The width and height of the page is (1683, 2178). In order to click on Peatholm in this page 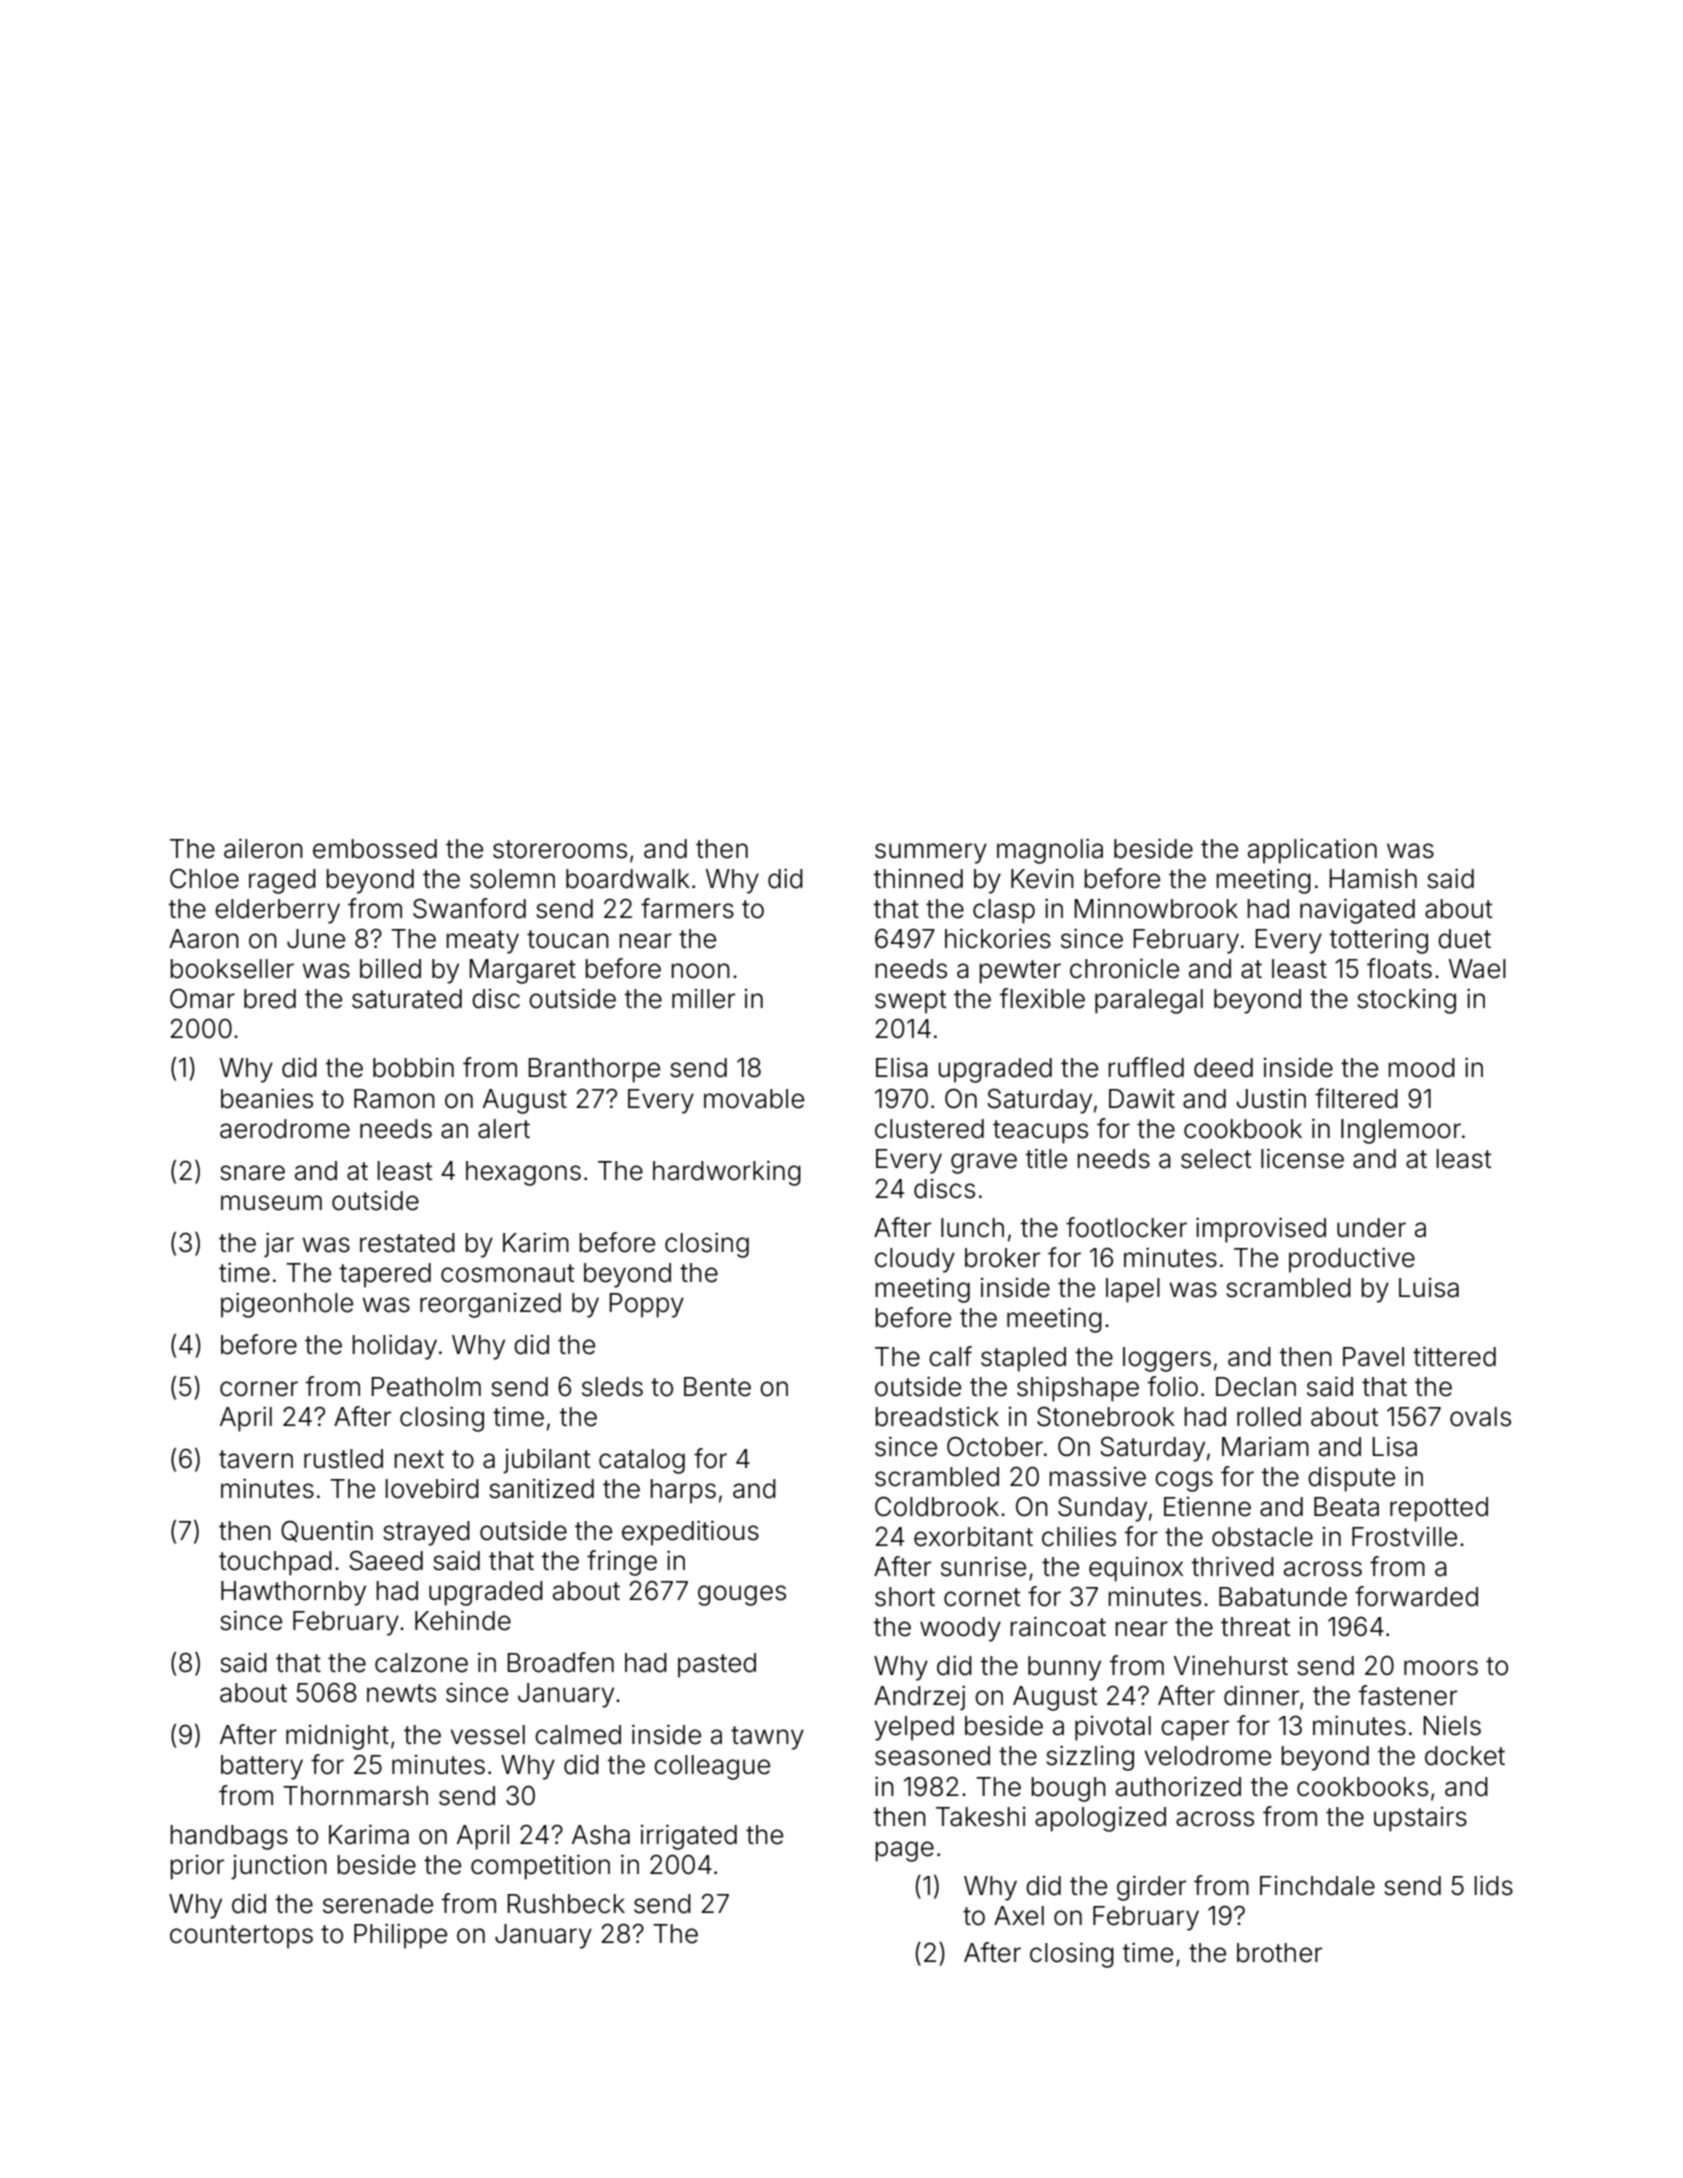, I will do `click(426, 1387)`.
